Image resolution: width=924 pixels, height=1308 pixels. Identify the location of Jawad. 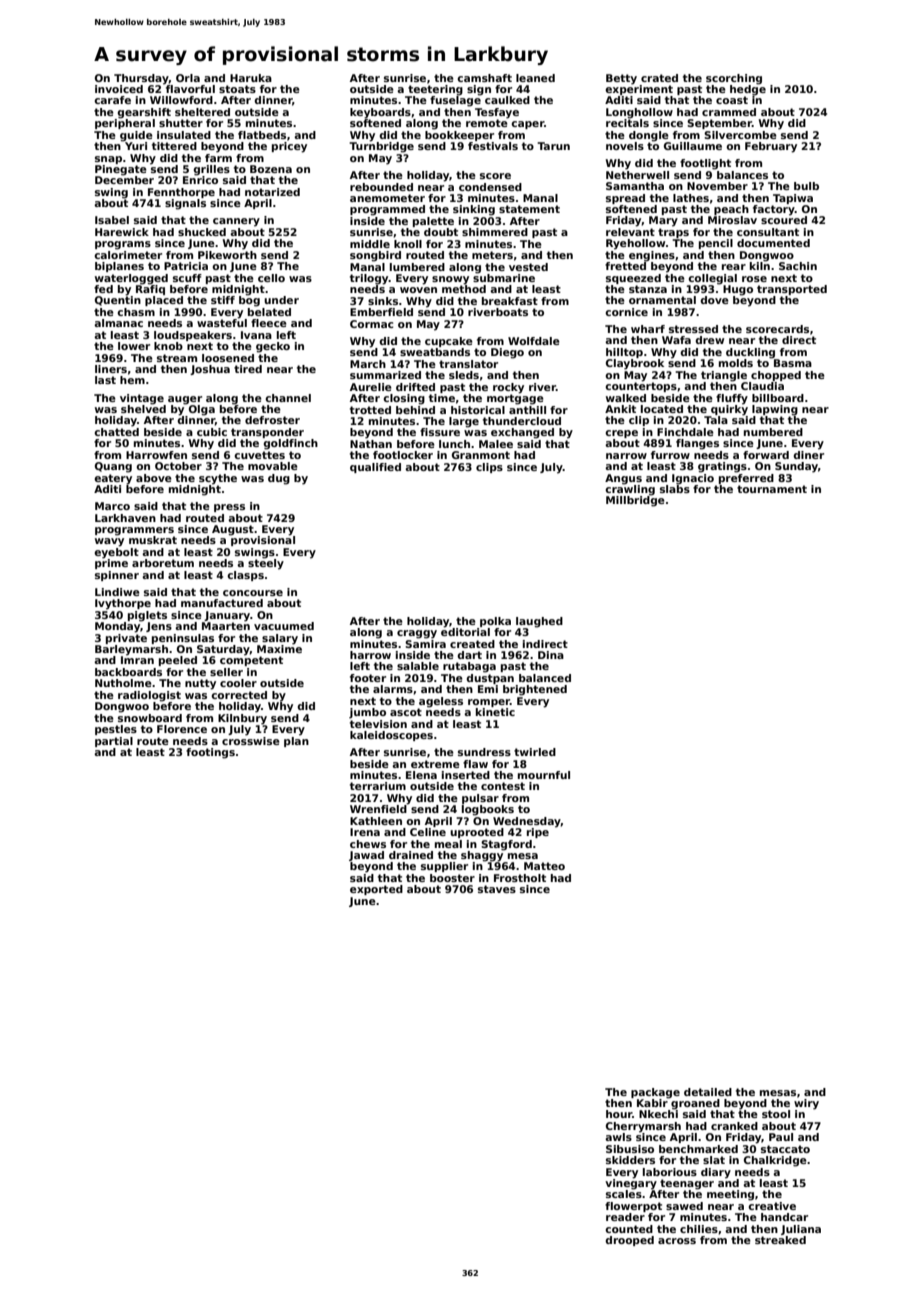
(366, 856).
